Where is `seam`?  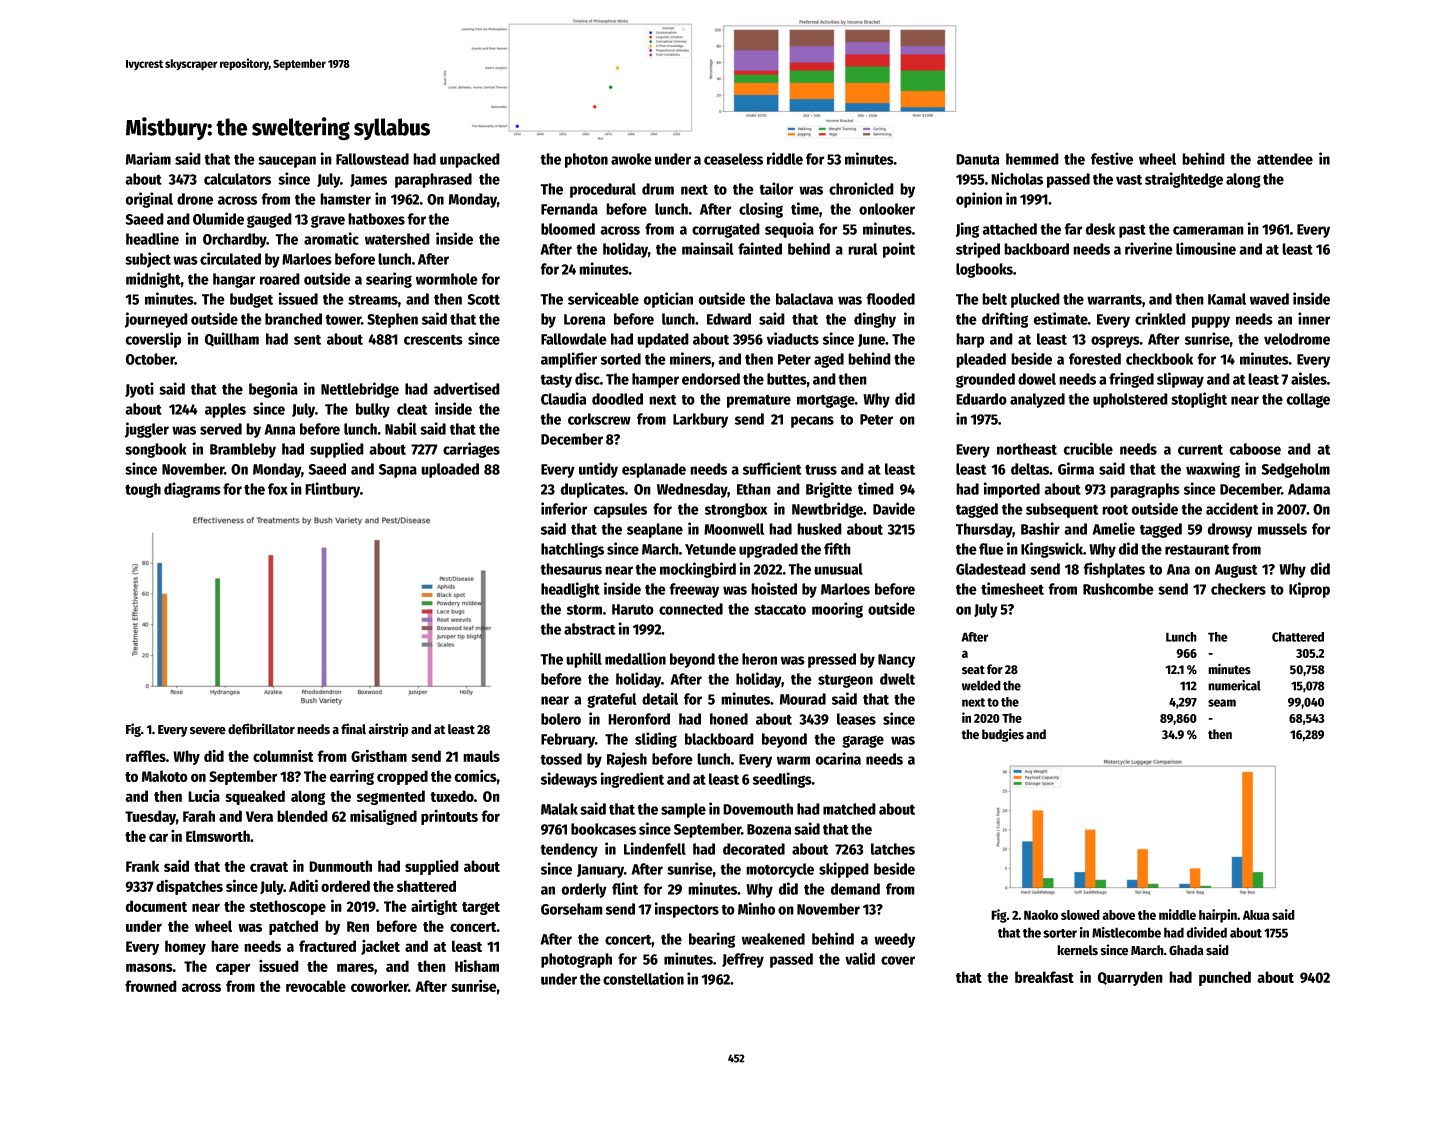 seam is located at coordinates (1222, 703).
